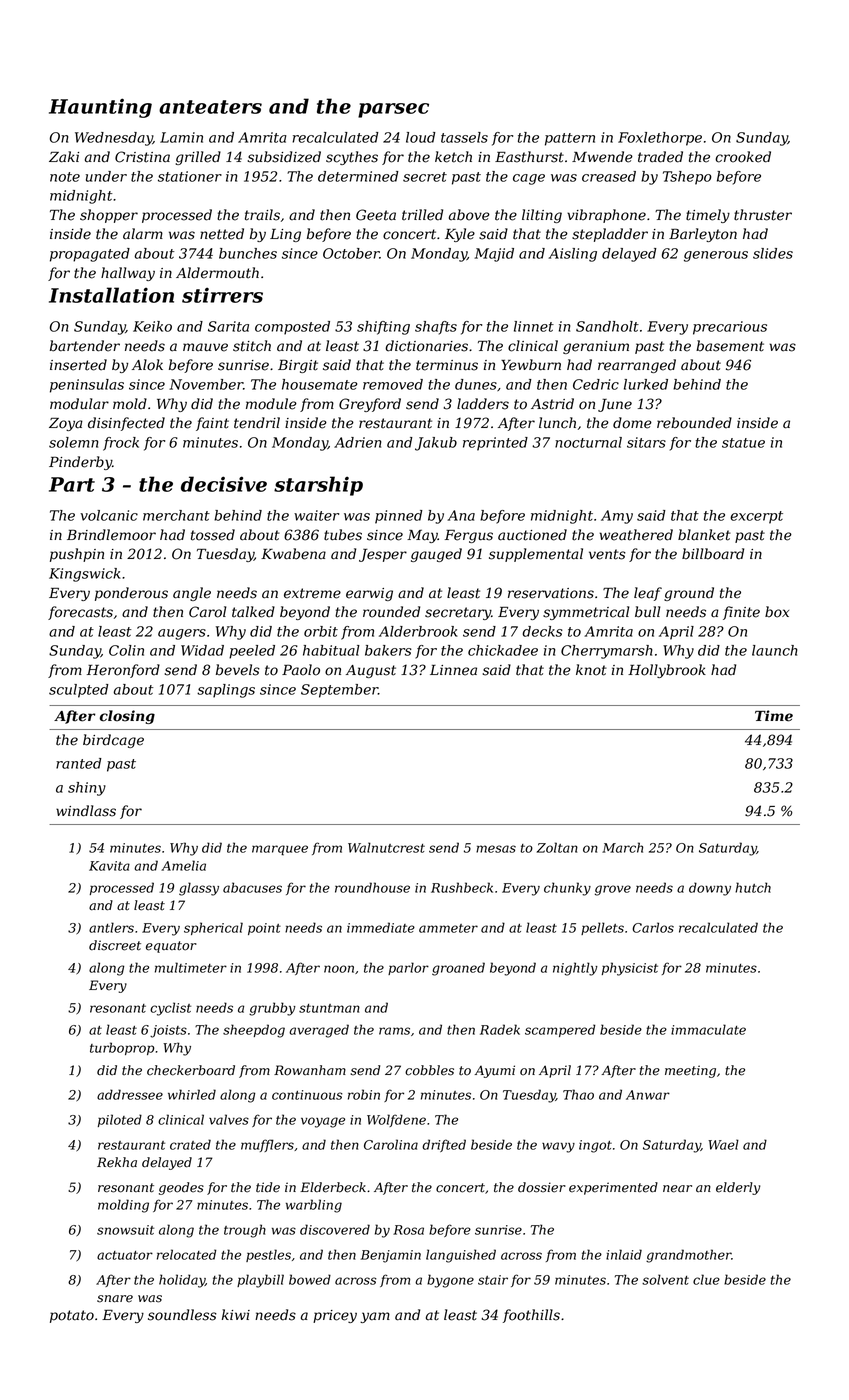  Describe the element at coordinates (190, 176) in the screenshot. I see `stationer` at that location.
